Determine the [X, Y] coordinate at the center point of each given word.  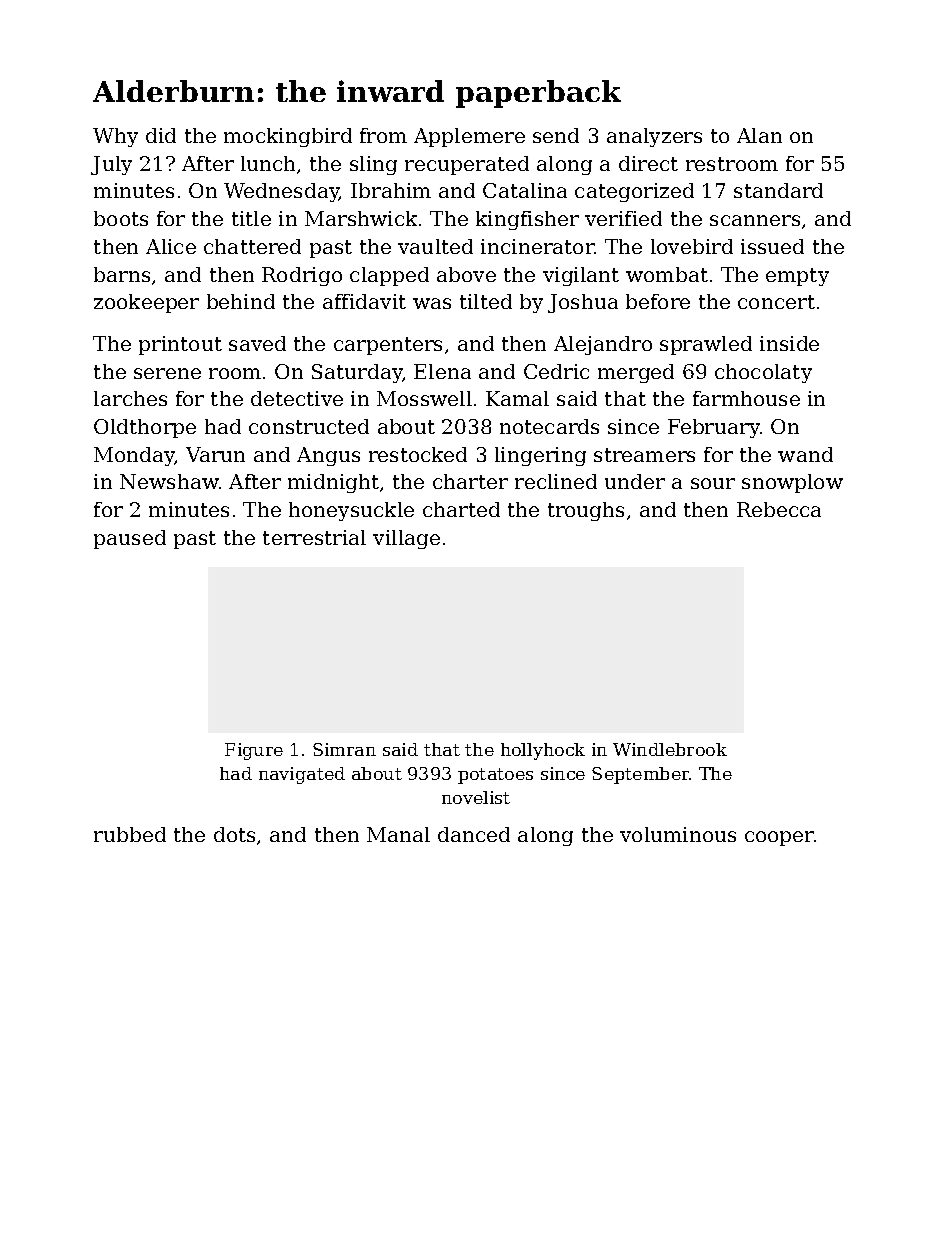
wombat [667, 274]
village [406, 539]
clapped [389, 276]
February [714, 428]
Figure [254, 751]
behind [241, 301]
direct [648, 163]
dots [234, 834]
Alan [759, 135]
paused [130, 539]
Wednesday [282, 192]
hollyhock [543, 751]
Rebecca [779, 509]
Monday [134, 456]
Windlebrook [670, 749]
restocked [418, 454]
